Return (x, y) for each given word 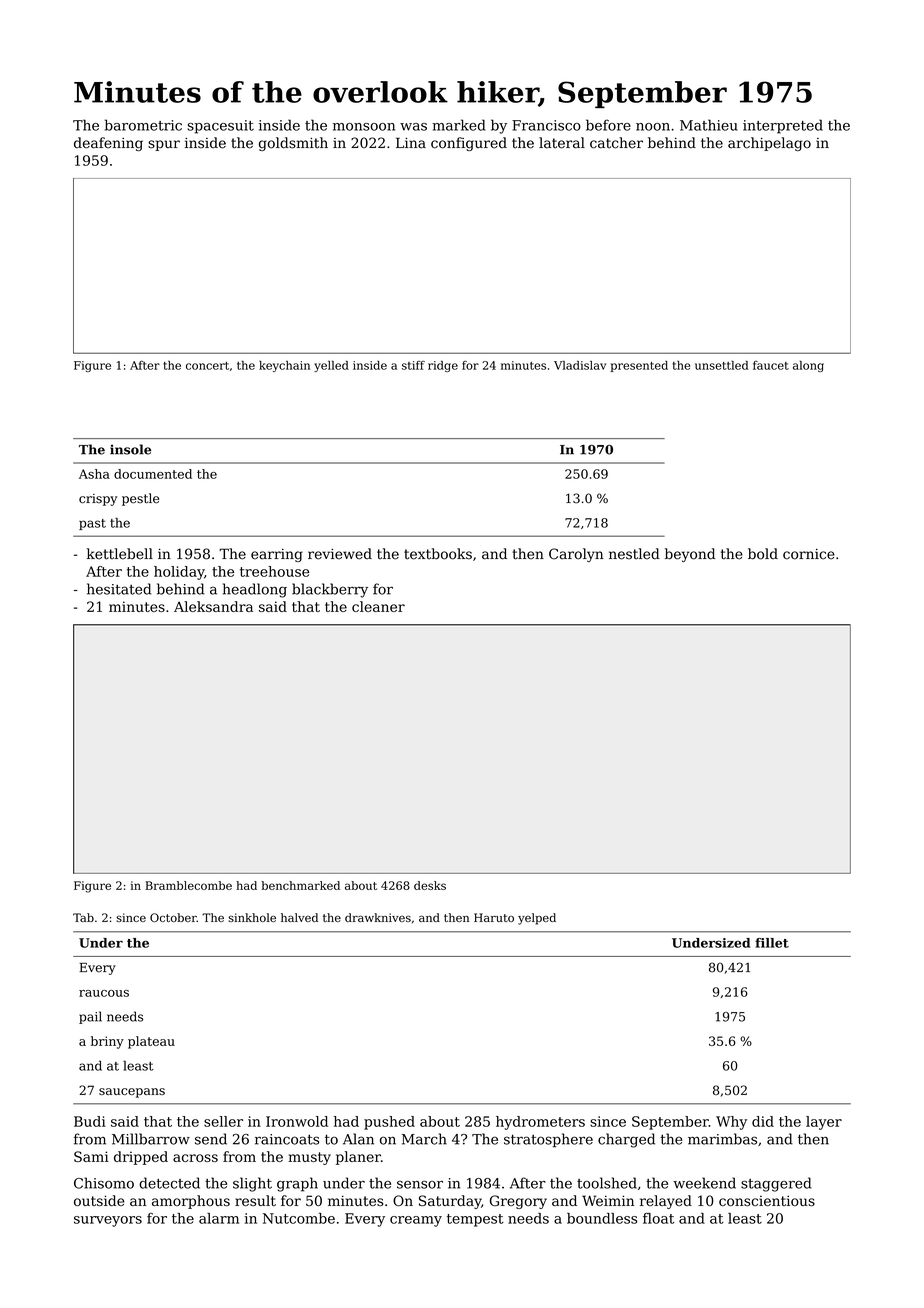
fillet (772, 943)
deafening (108, 144)
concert (207, 366)
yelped (537, 919)
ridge (443, 366)
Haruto (494, 917)
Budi (90, 1121)
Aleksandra (213, 606)
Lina (411, 143)
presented (639, 366)
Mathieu (709, 125)
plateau (151, 1042)
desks (430, 885)
